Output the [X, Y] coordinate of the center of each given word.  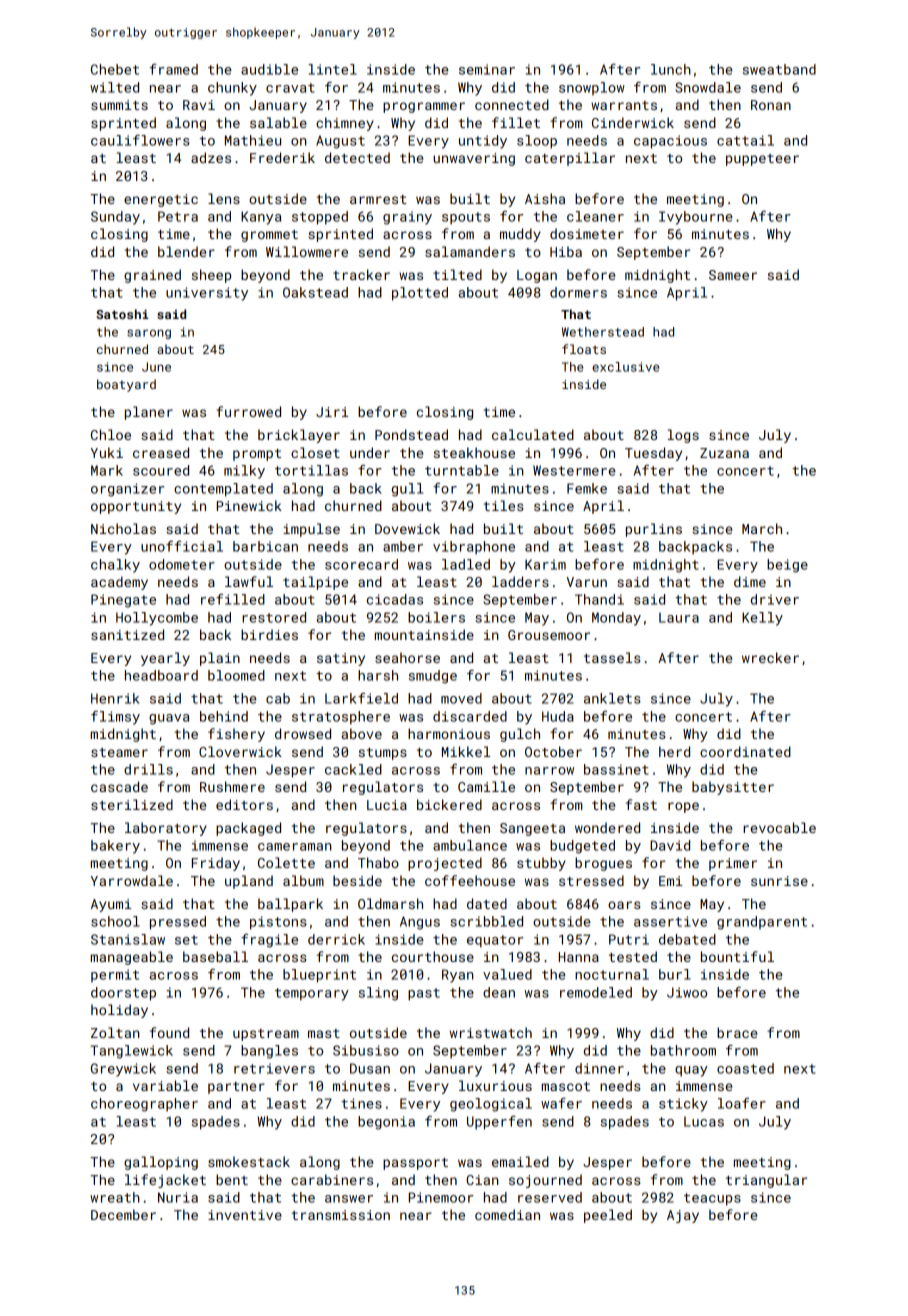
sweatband [779, 69]
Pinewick [249, 505]
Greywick [123, 1070]
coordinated [745, 751]
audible [269, 69]
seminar [487, 69]
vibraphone [474, 548]
